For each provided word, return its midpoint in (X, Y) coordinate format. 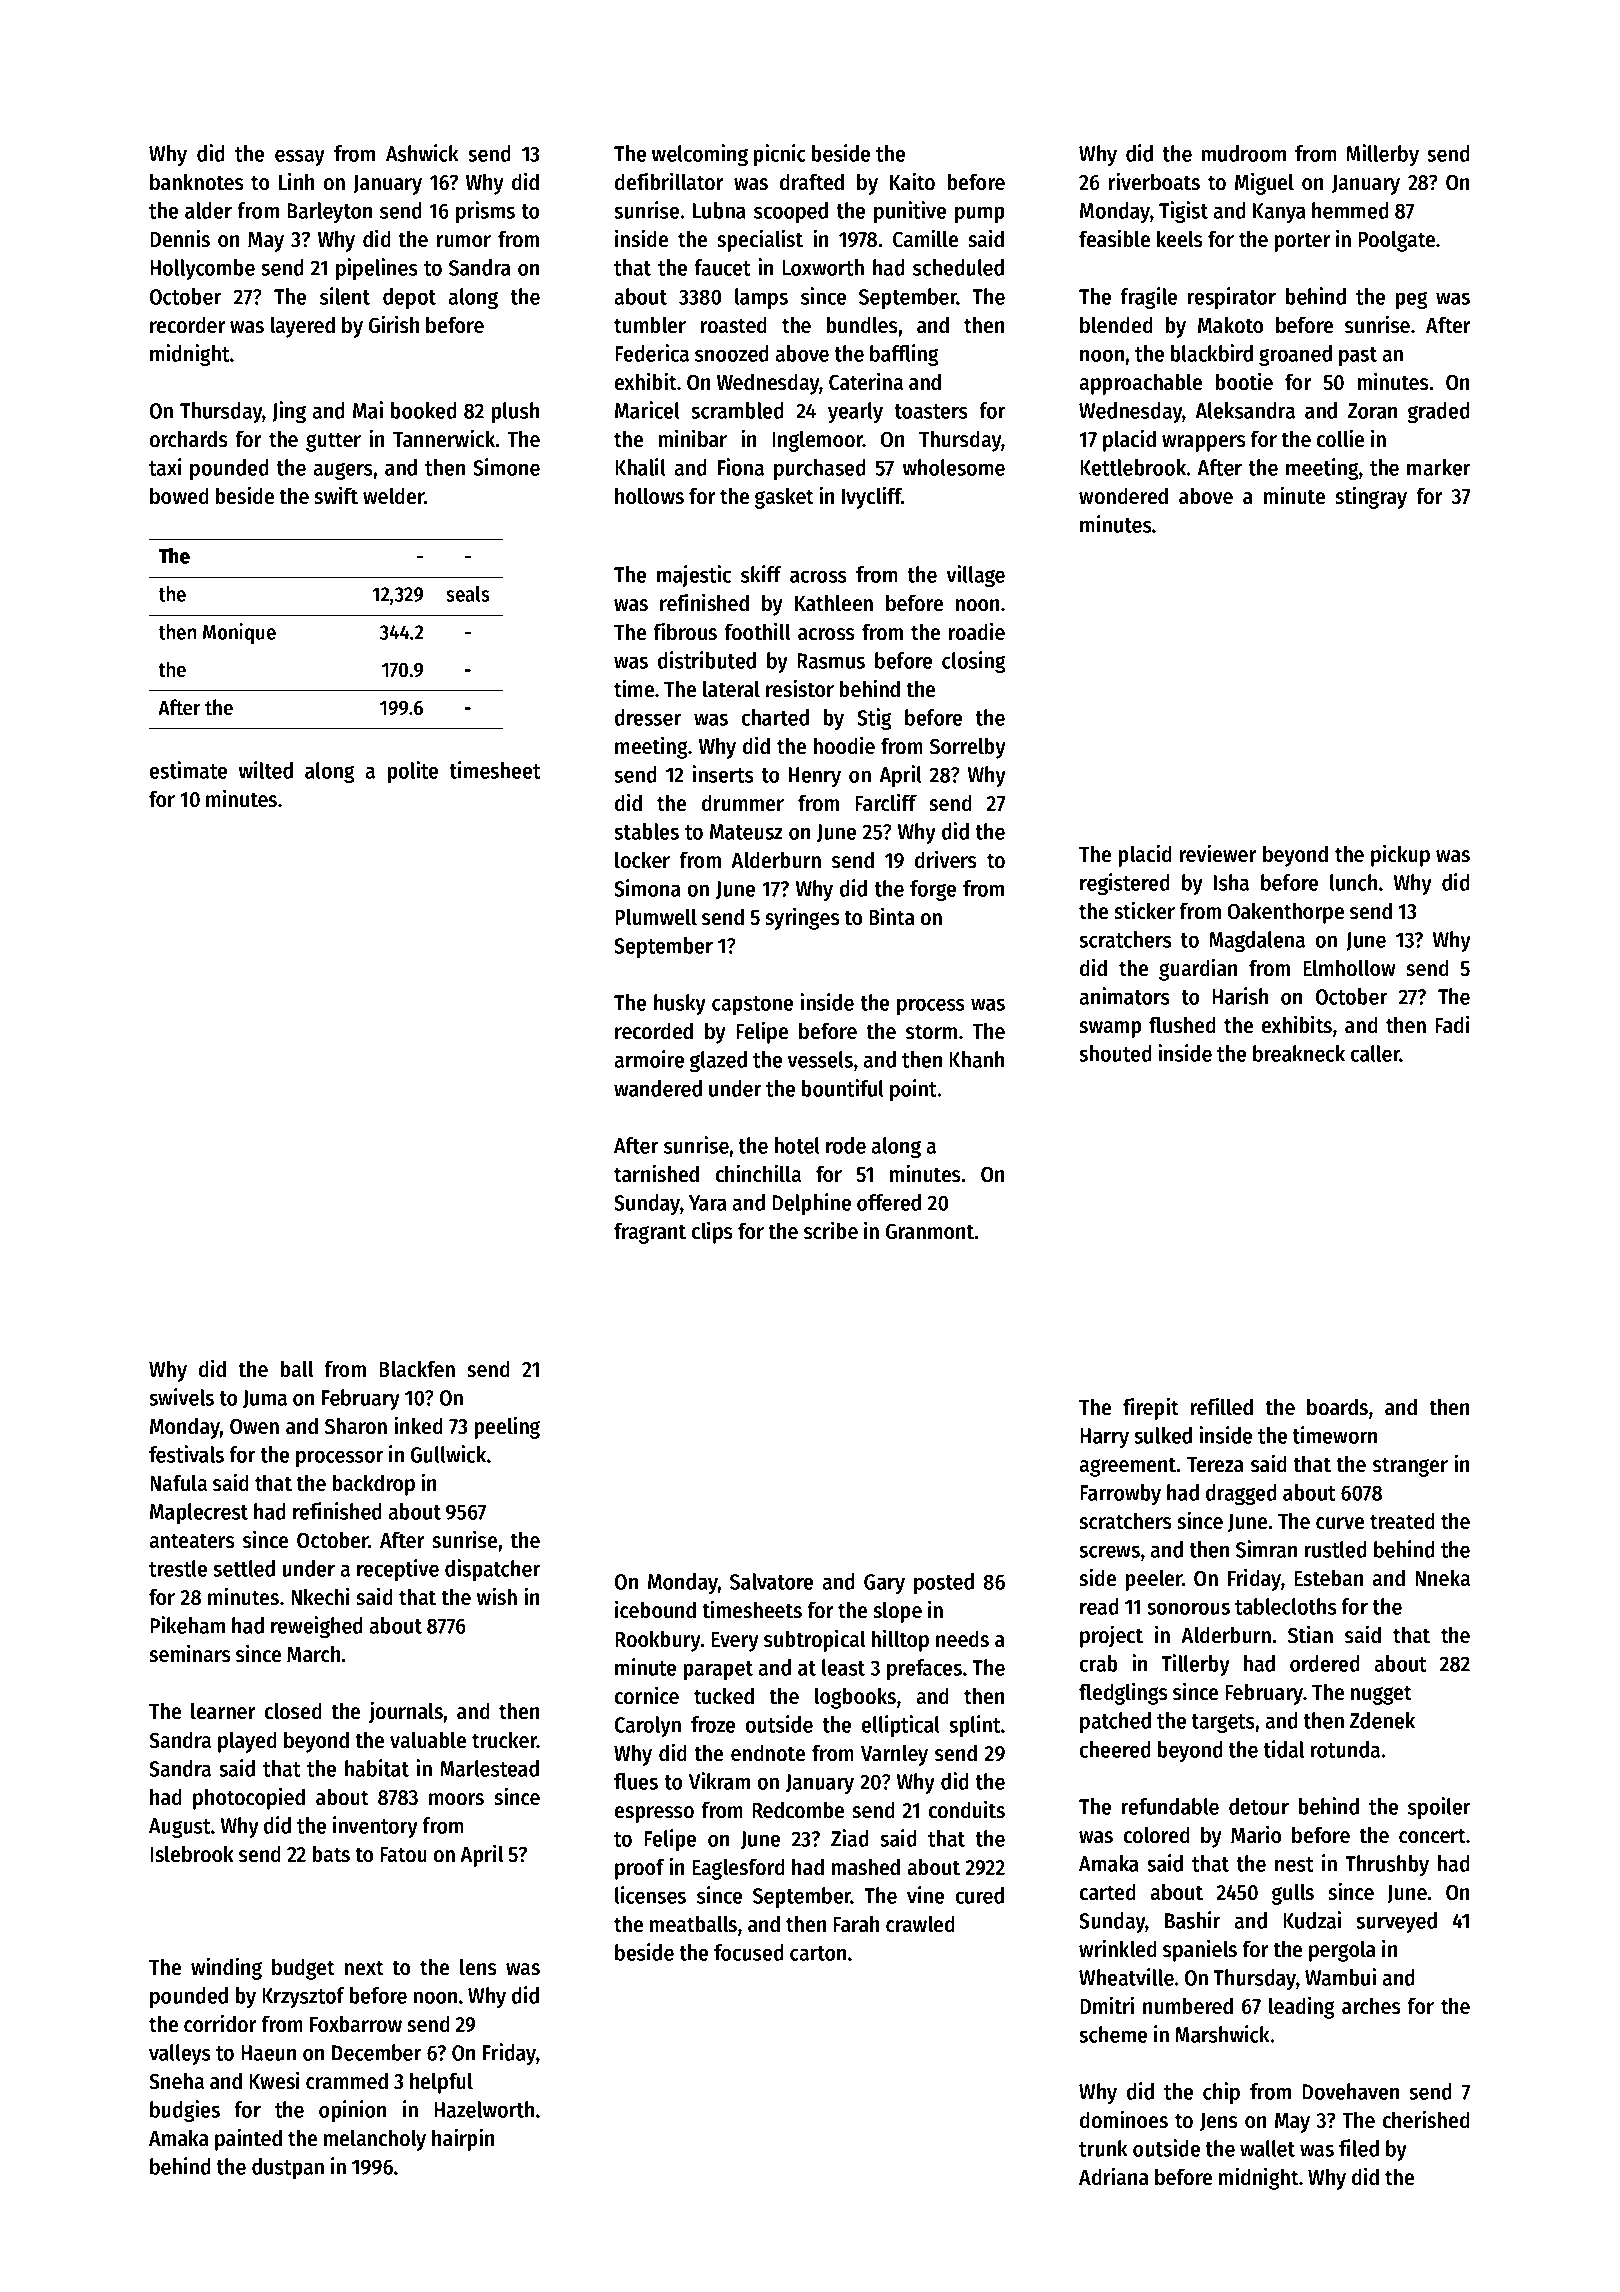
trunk (1103, 2148)
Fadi (1452, 1024)
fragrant (650, 1233)
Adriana (1114, 2176)
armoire (649, 1059)
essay (300, 157)
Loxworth (823, 267)
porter (1302, 242)
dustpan (288, 2168)
